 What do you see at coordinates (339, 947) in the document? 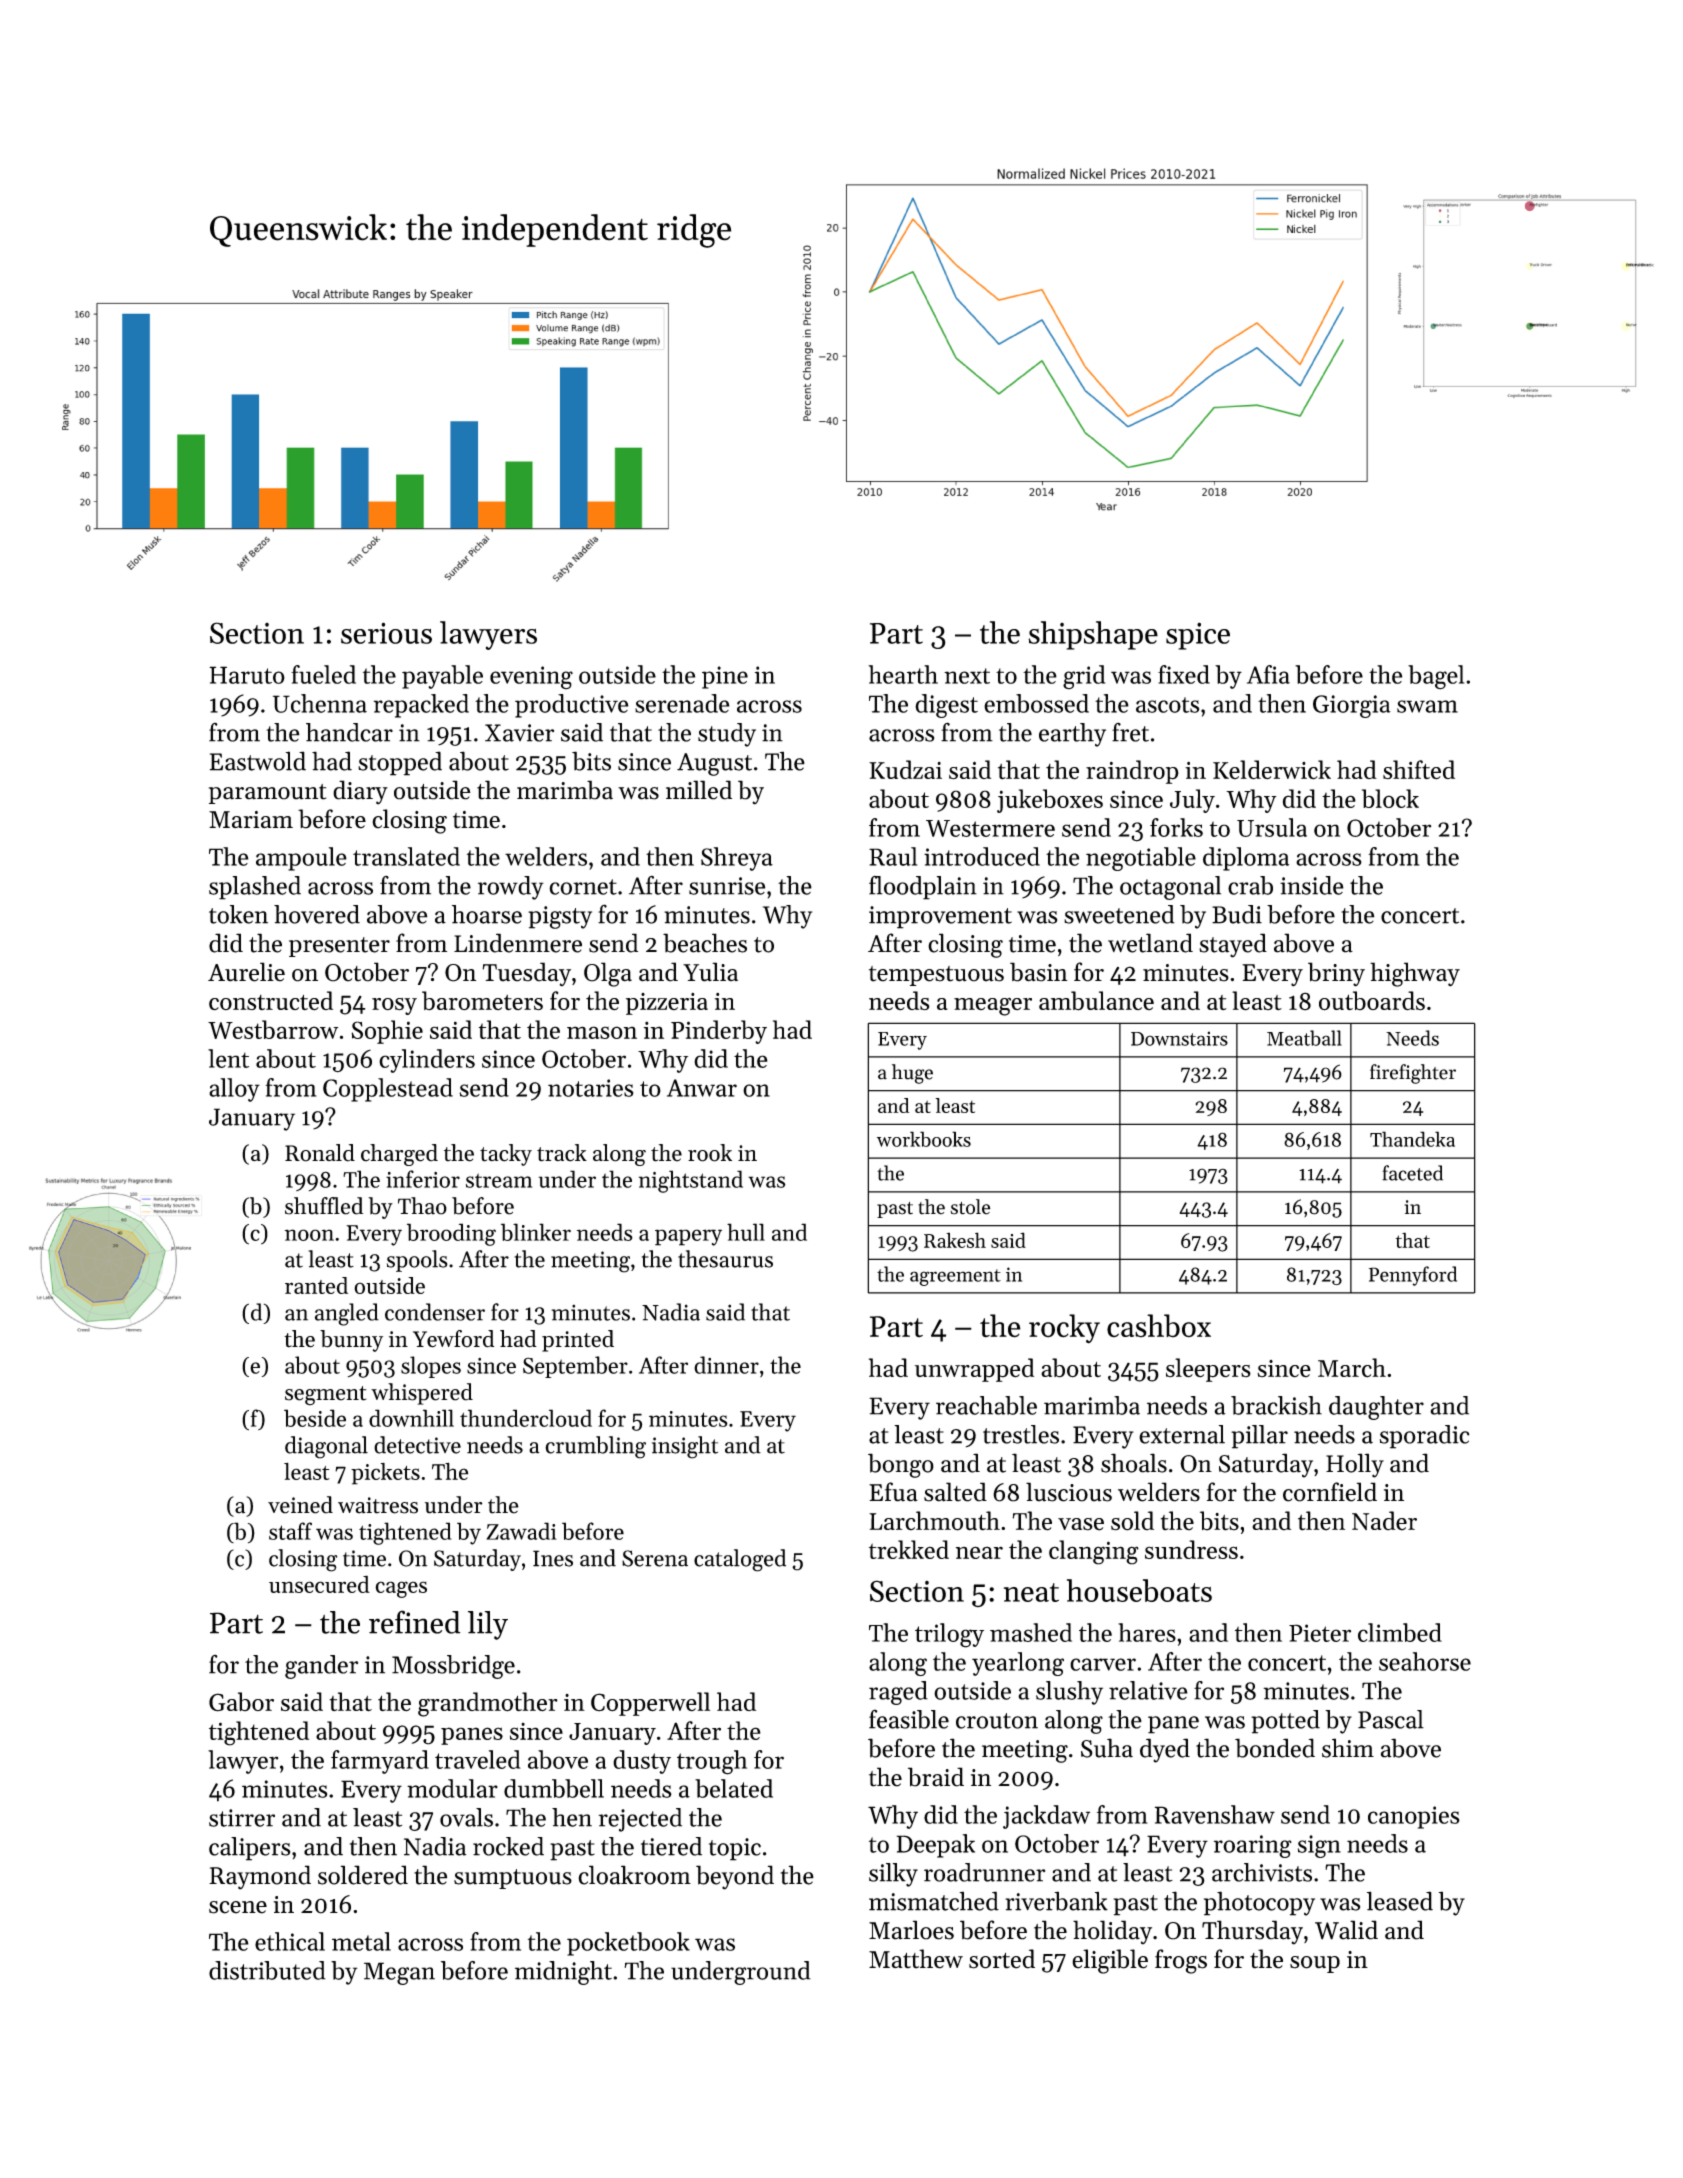
I see `presenter` at bounding box center [339, 947].
